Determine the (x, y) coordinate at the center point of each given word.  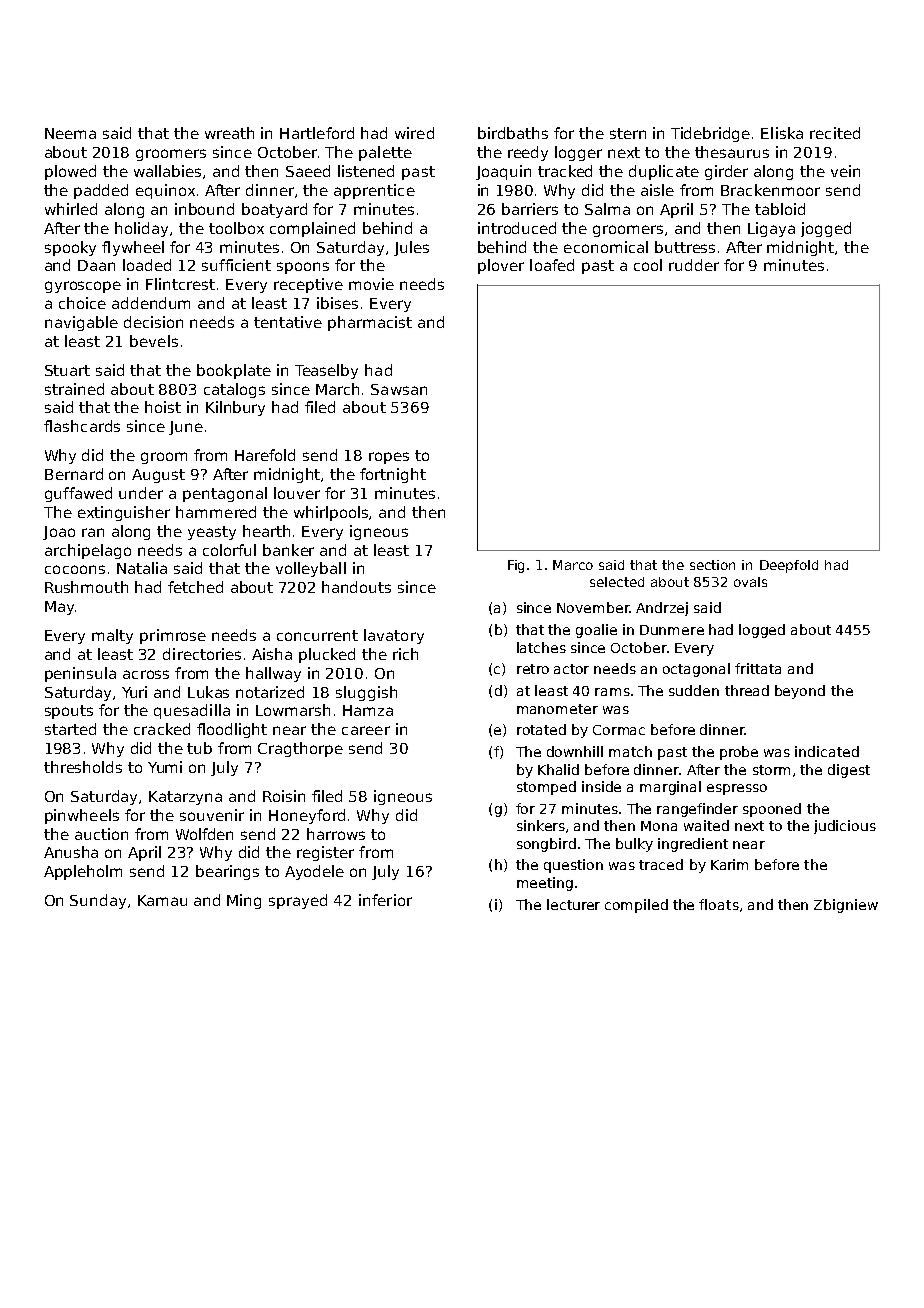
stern (628, 133)
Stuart (67, 370)
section (712, 565)
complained (312, 229)
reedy (528, 153)
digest (849, 771)
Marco (573, 565)
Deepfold (789, 566)
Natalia (142, 568)
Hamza (368, 710)
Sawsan (399, 389)
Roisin (284, 796)
